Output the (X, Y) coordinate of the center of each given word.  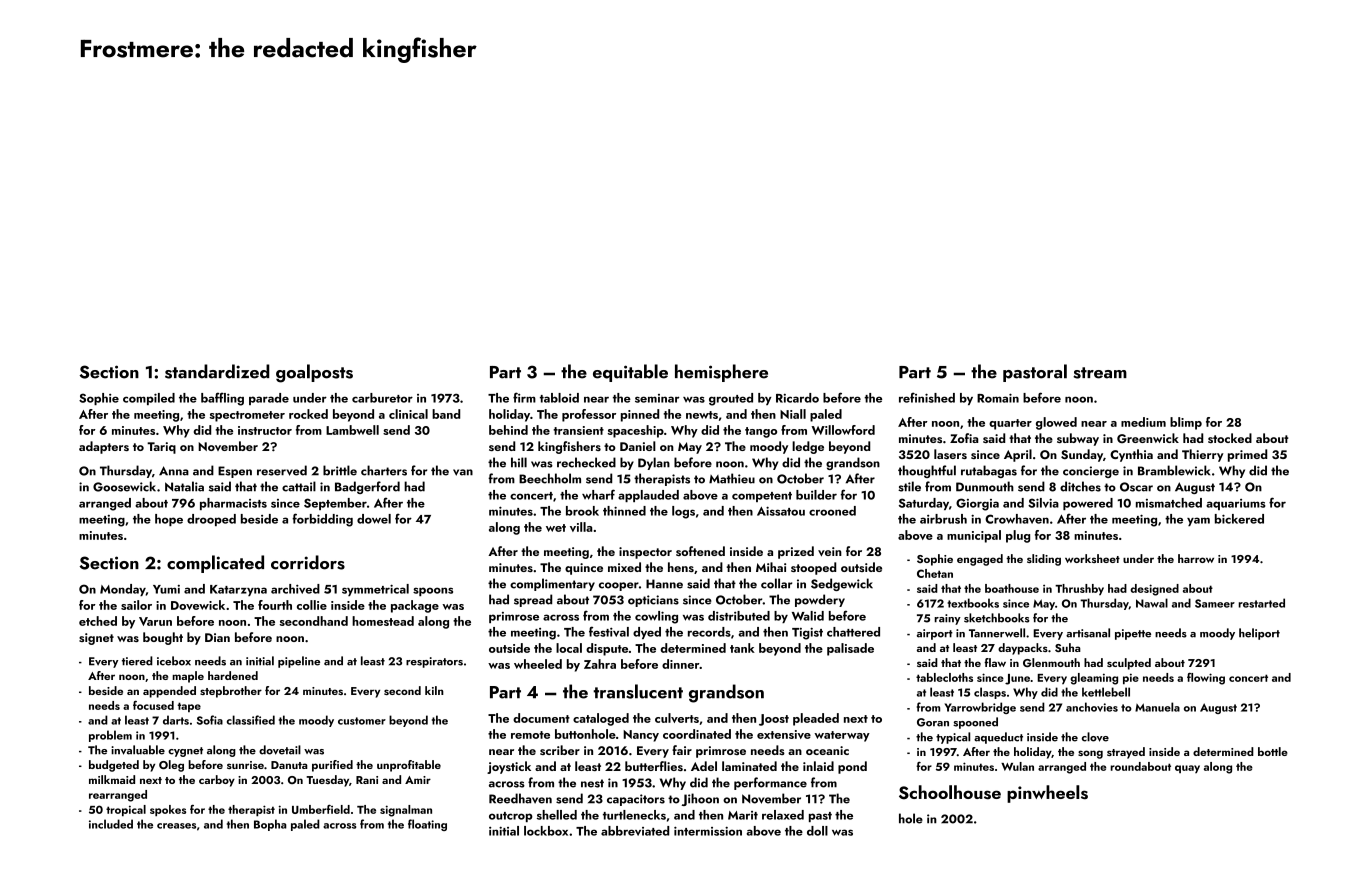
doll (817, 831)
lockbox (546, 831)
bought (163, 638)
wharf (598, 494)
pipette (1133, 634)
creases (176, 826)
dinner (681, 664)
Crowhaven (1017, 519)
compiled (149, 399)
